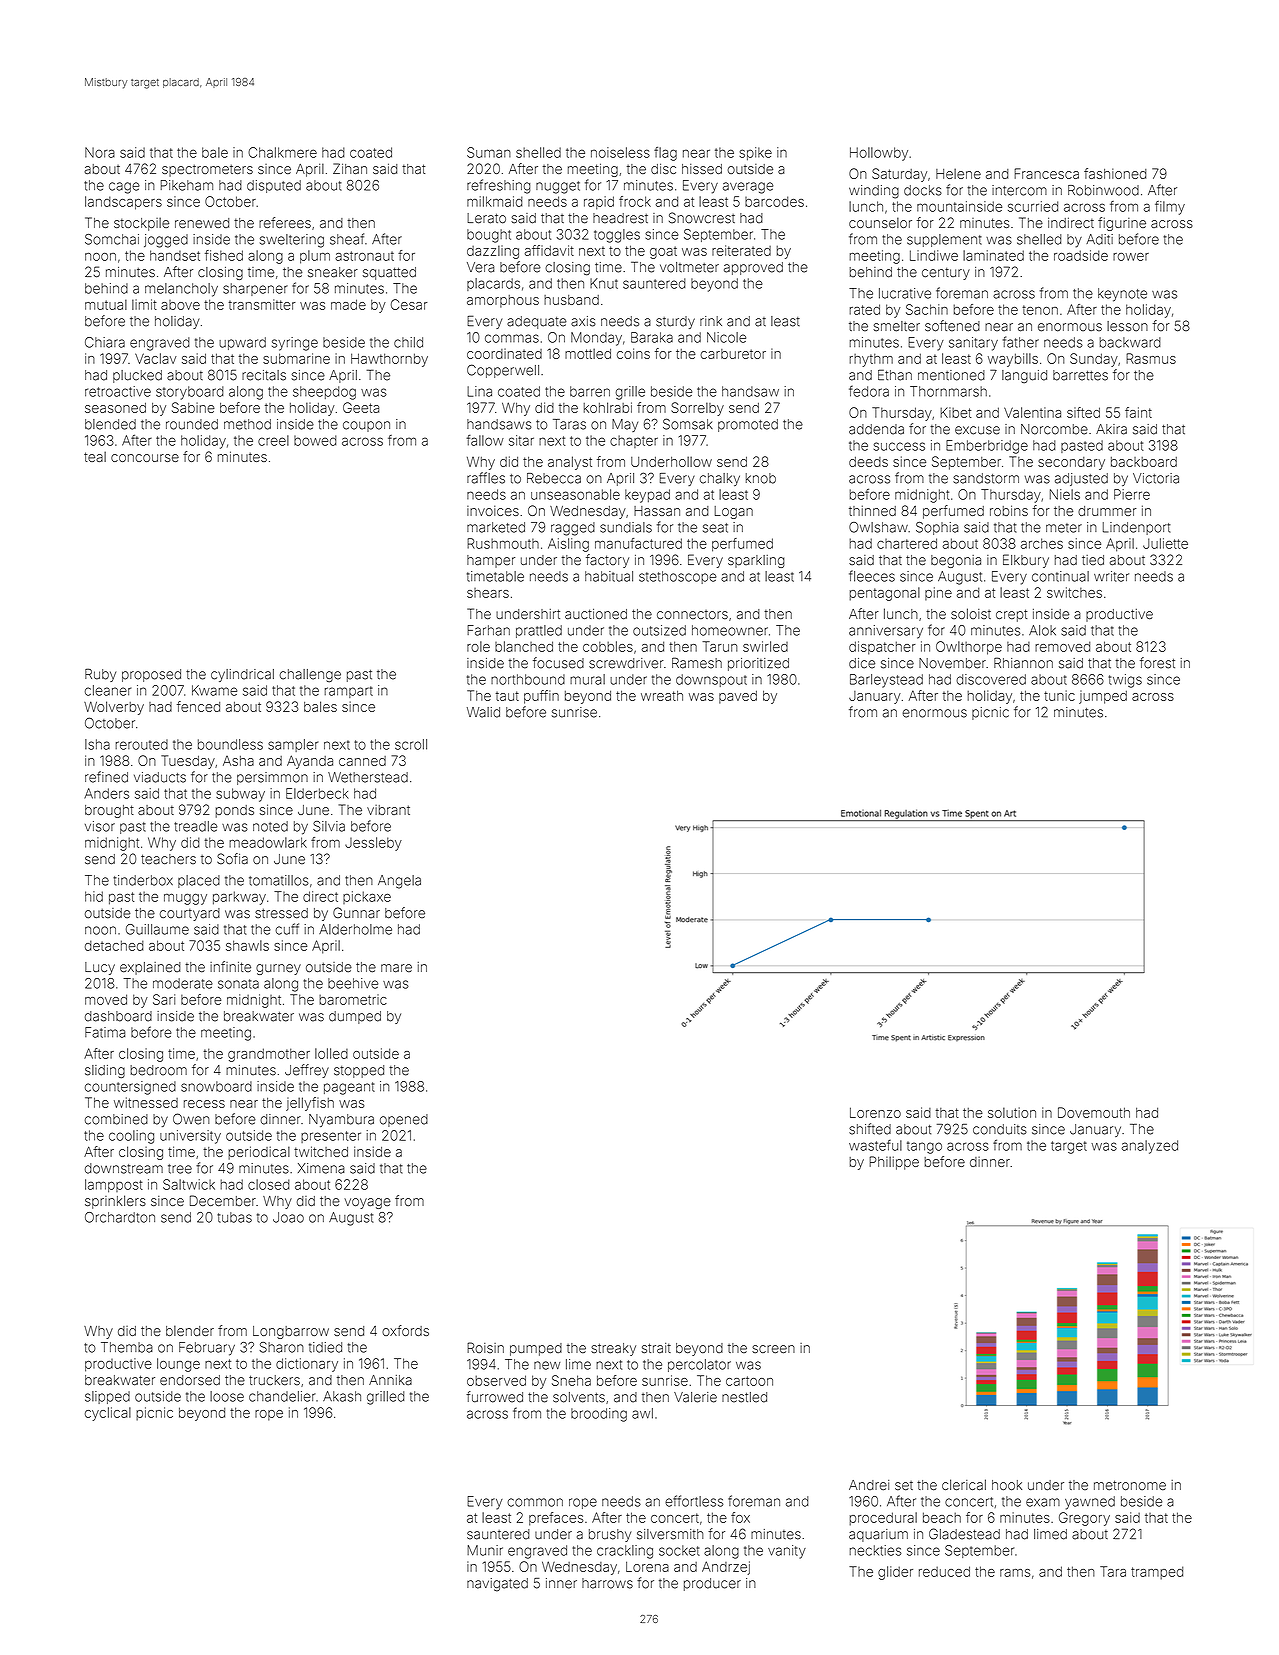  What do you see at coordinates (625, 1552) in the screenshot?
I see `crackling` at bounding box center [625, 1552].
